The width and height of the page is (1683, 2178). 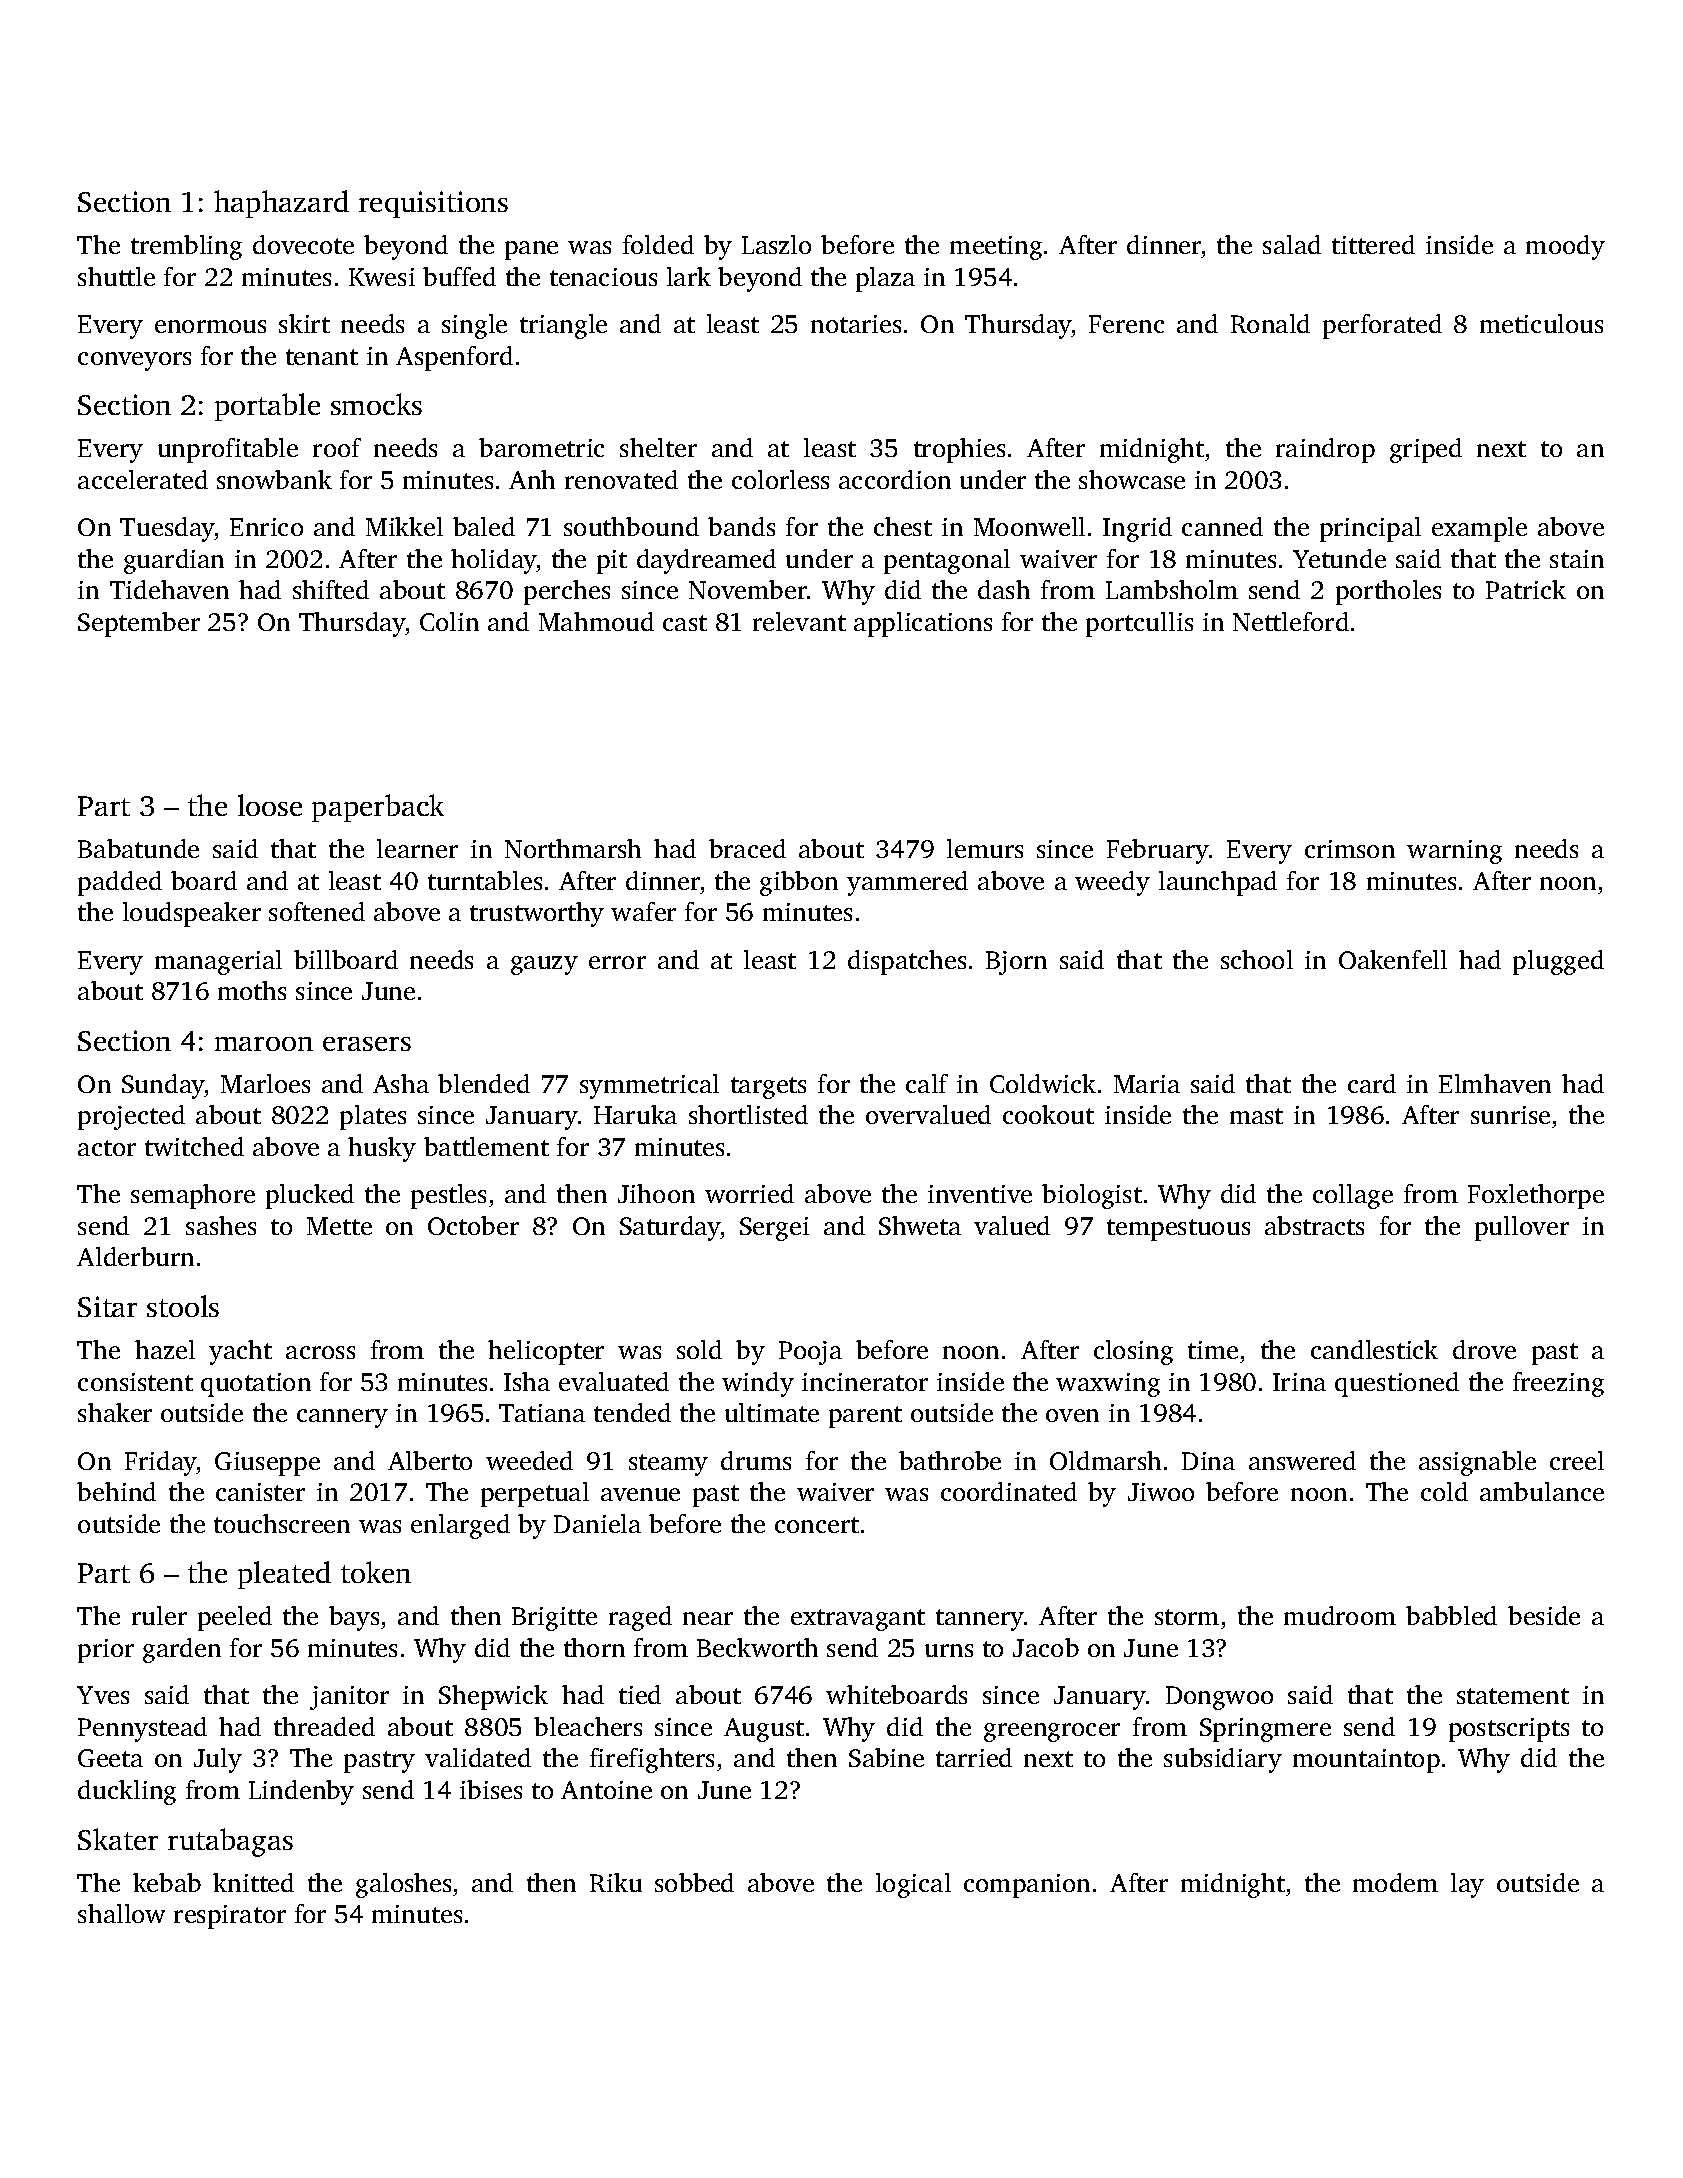 I want to click on Moonwell, so click(x=1029, y=526).
